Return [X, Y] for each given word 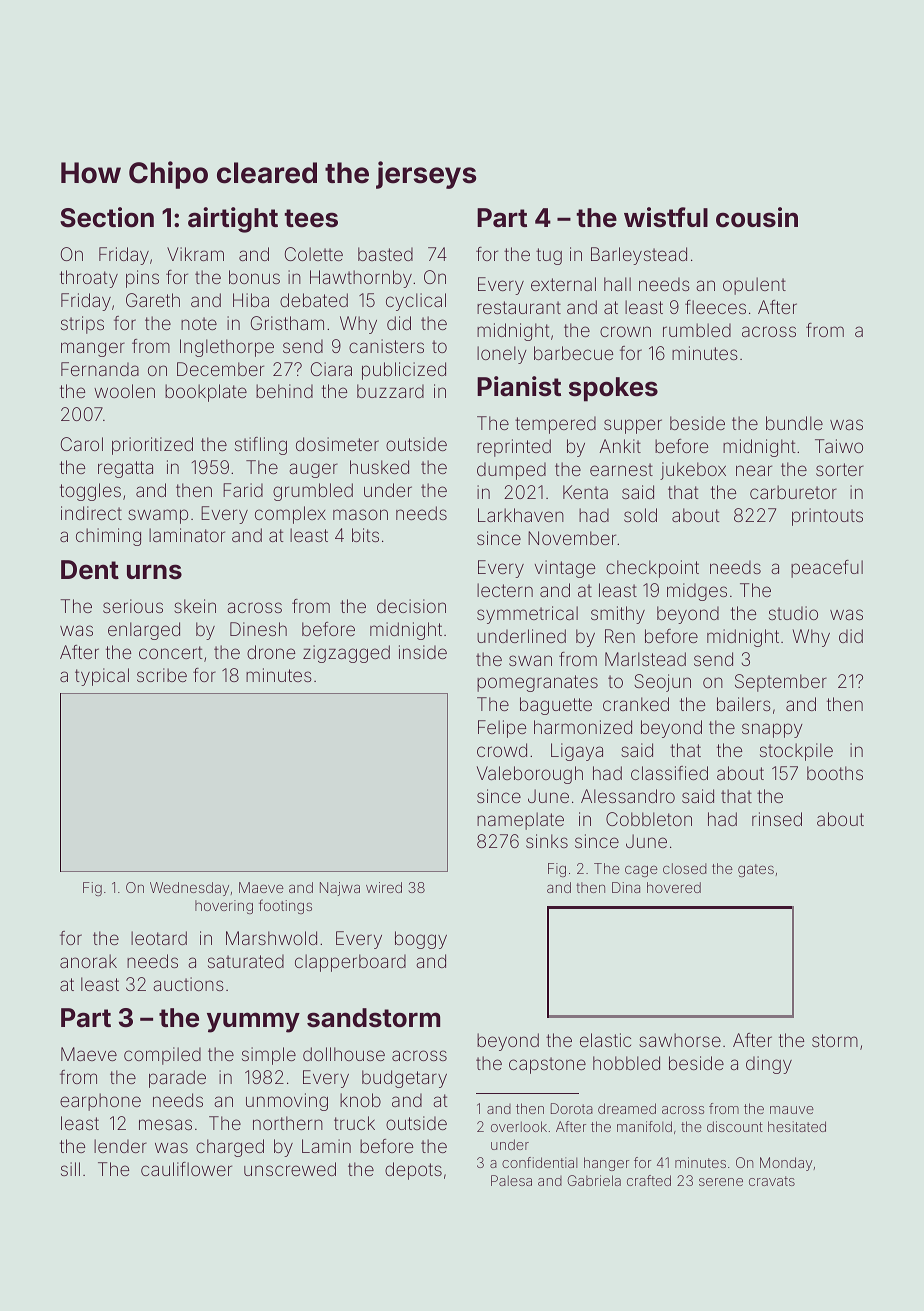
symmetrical [527, 615]
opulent [754, 286]
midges [697, 592]
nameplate [520, 821]
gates [756, 870]
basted [385, 254]
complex [290, 515]
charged [230, 1148]
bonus [254, 277]
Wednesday [189, 889]
